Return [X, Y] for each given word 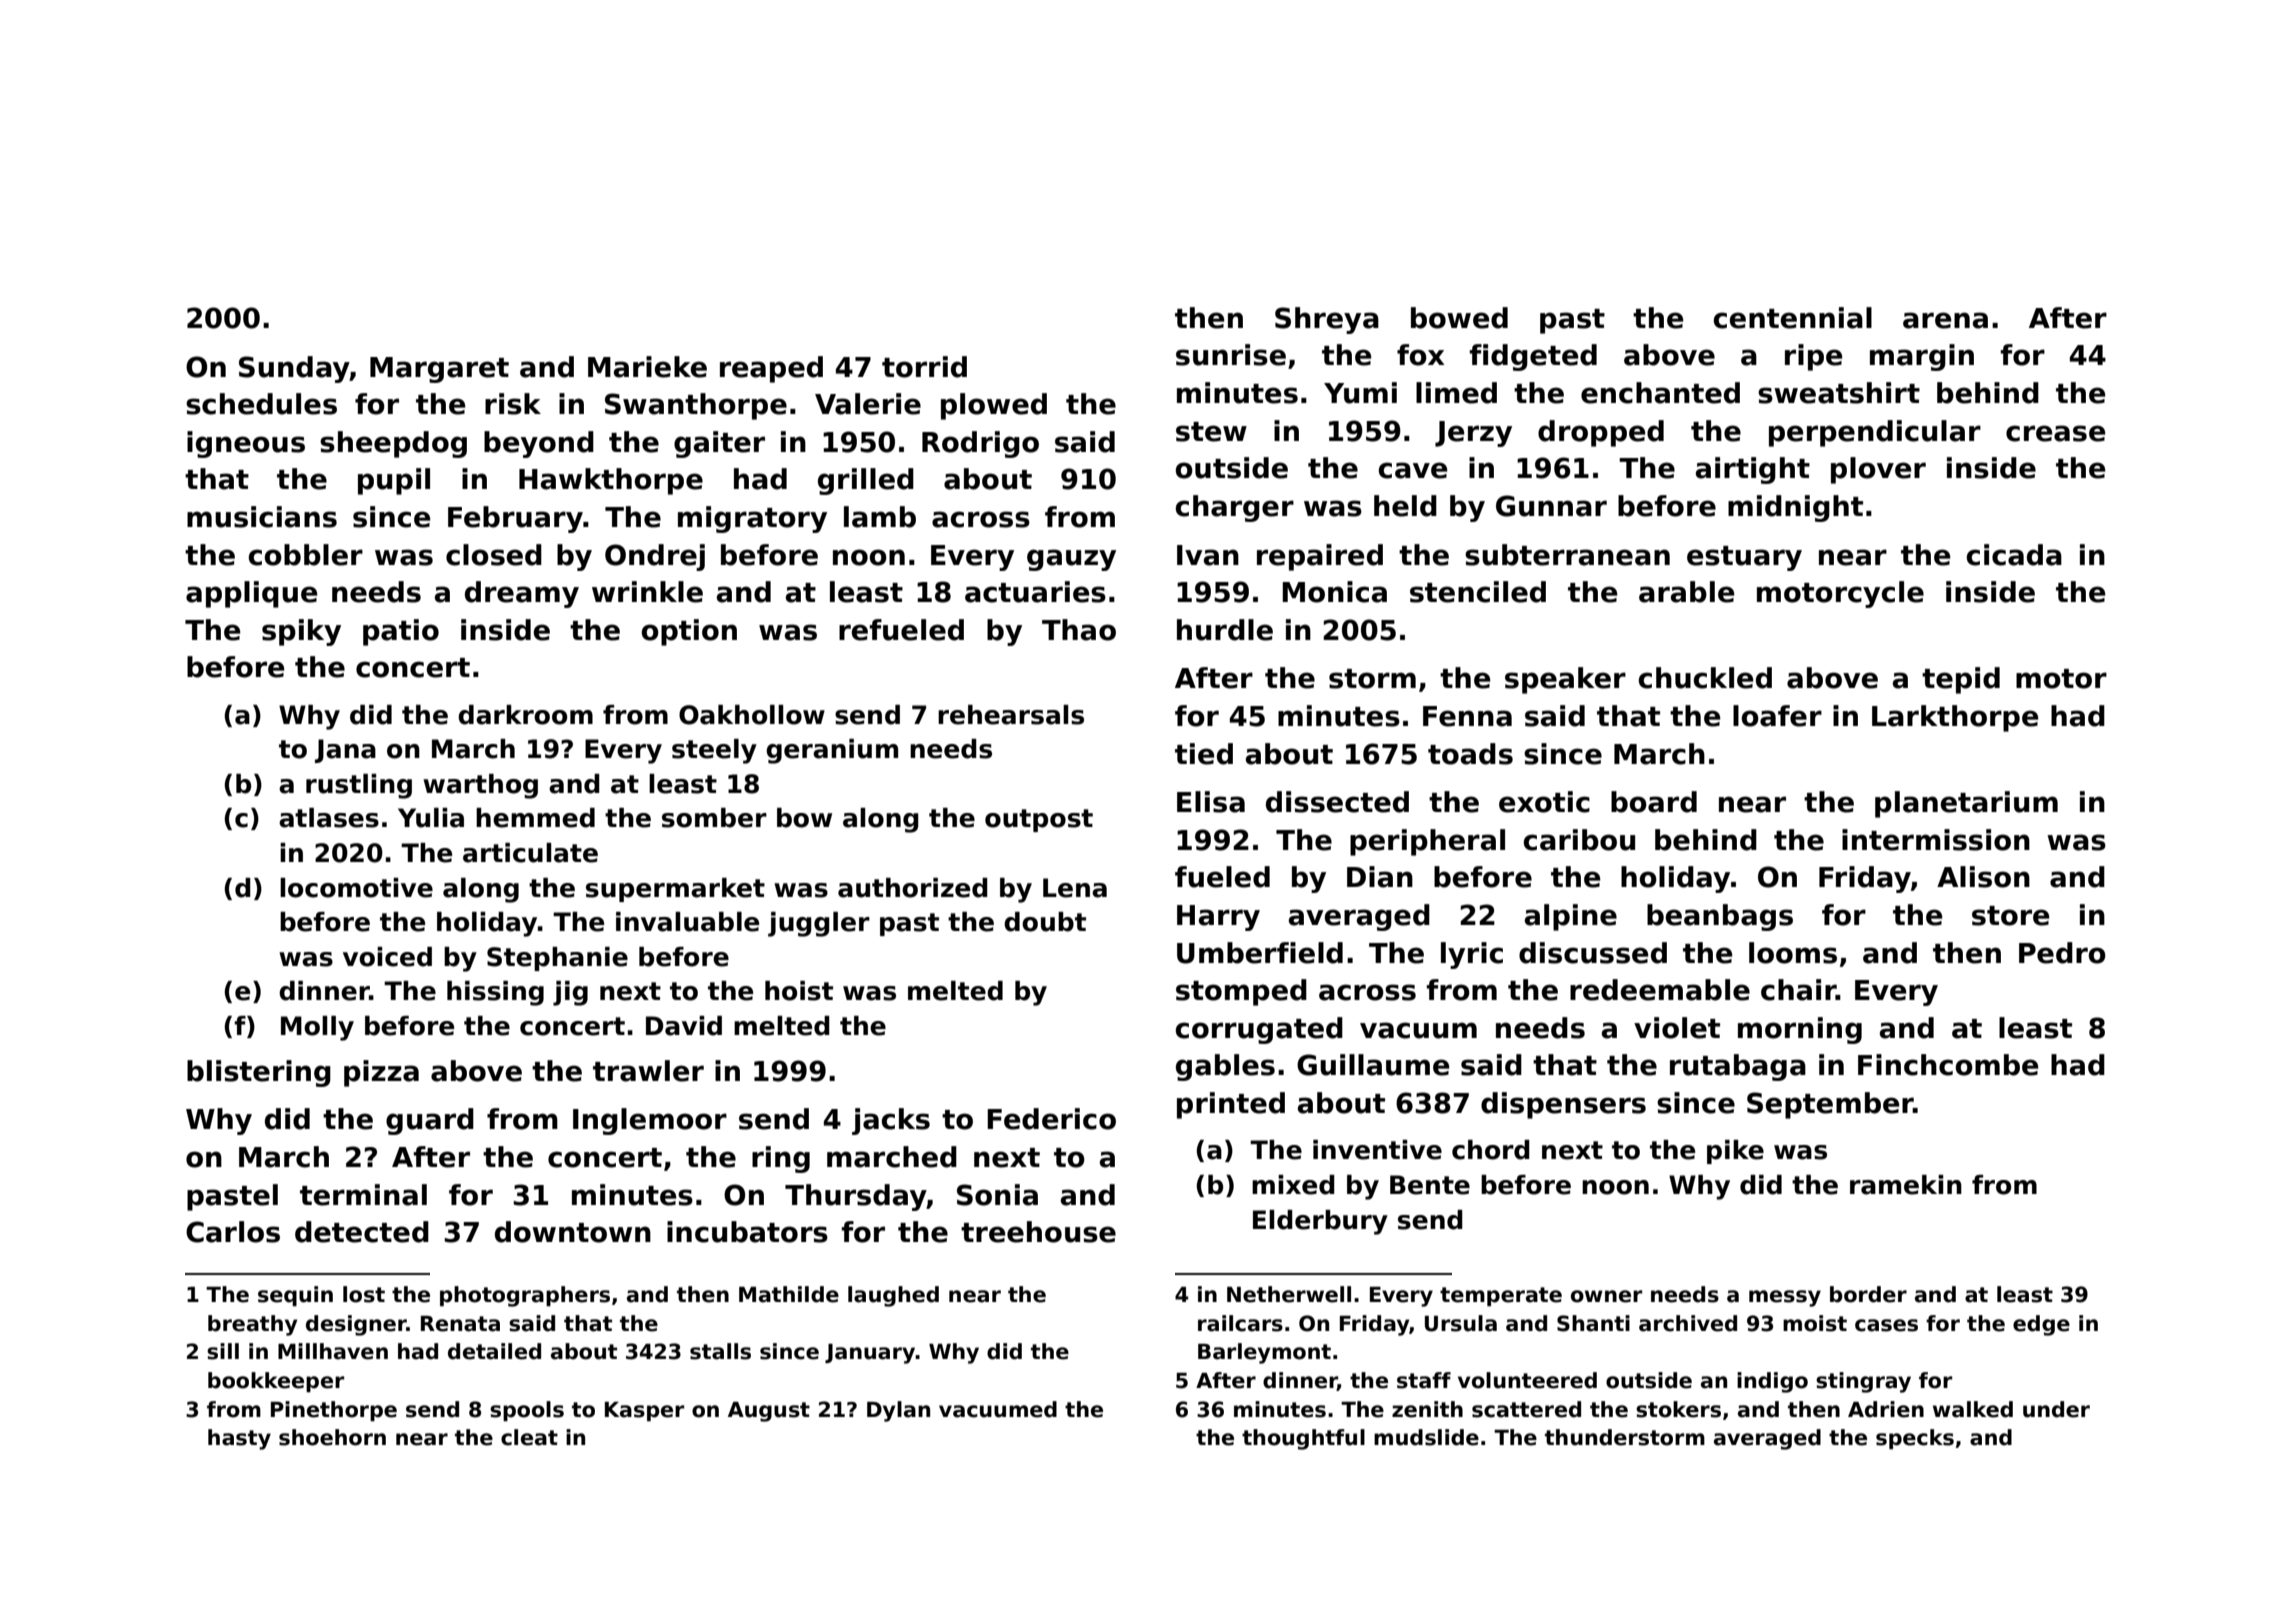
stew [1211, 432]
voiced [387, 957]
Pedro [2062, 953]
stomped [1241, 992]
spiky [301, 632]
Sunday [294, 369]
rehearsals [1011, 715]
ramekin [1906, 1185]
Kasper [644, 1411]
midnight [1795, 508]
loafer [1777, 716]
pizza [381, 1073]
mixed [1293, 1185]
